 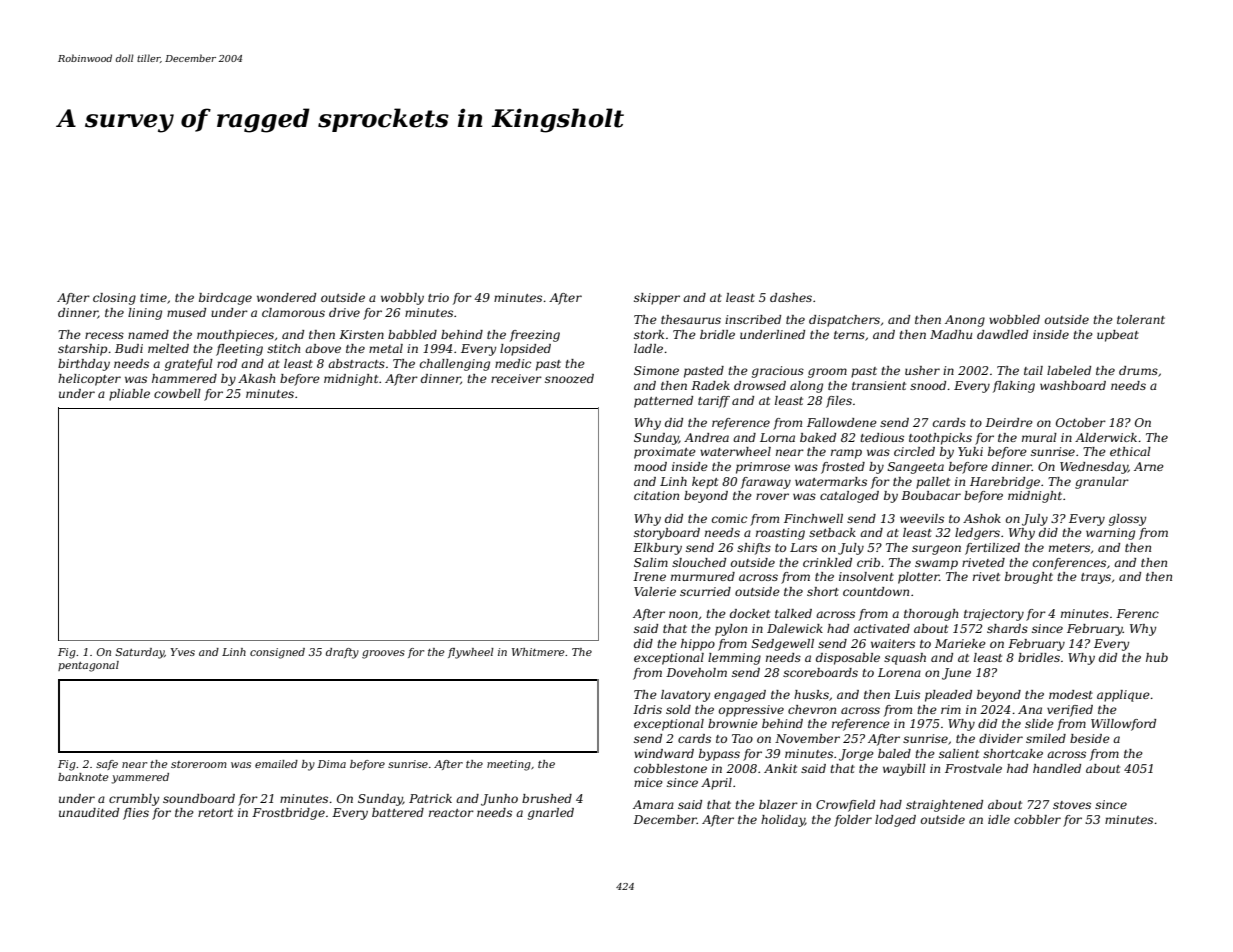 I want to click on gnarled, so click(x=551, y=814).
